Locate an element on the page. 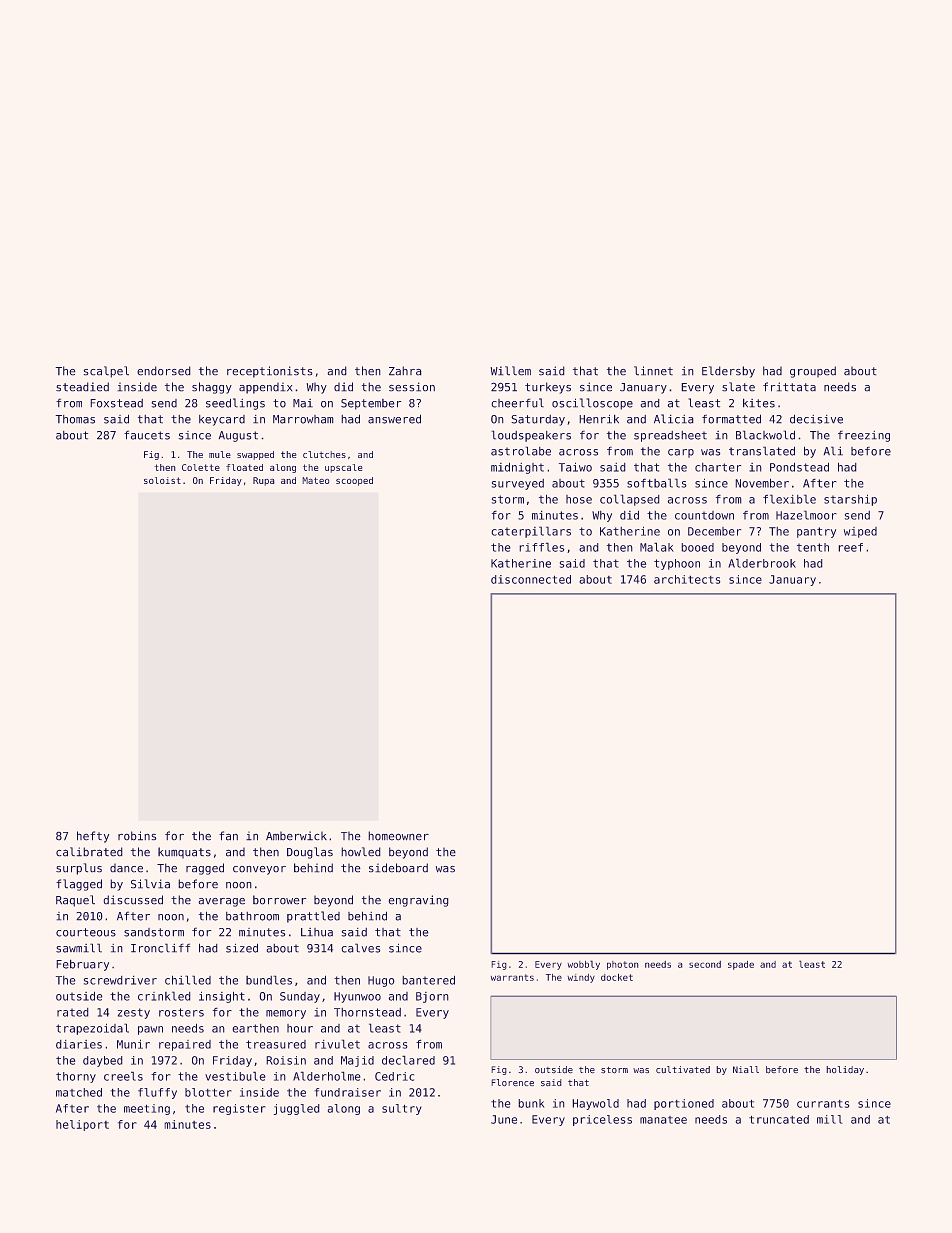  Willem is located at coordinates (510, 371).
